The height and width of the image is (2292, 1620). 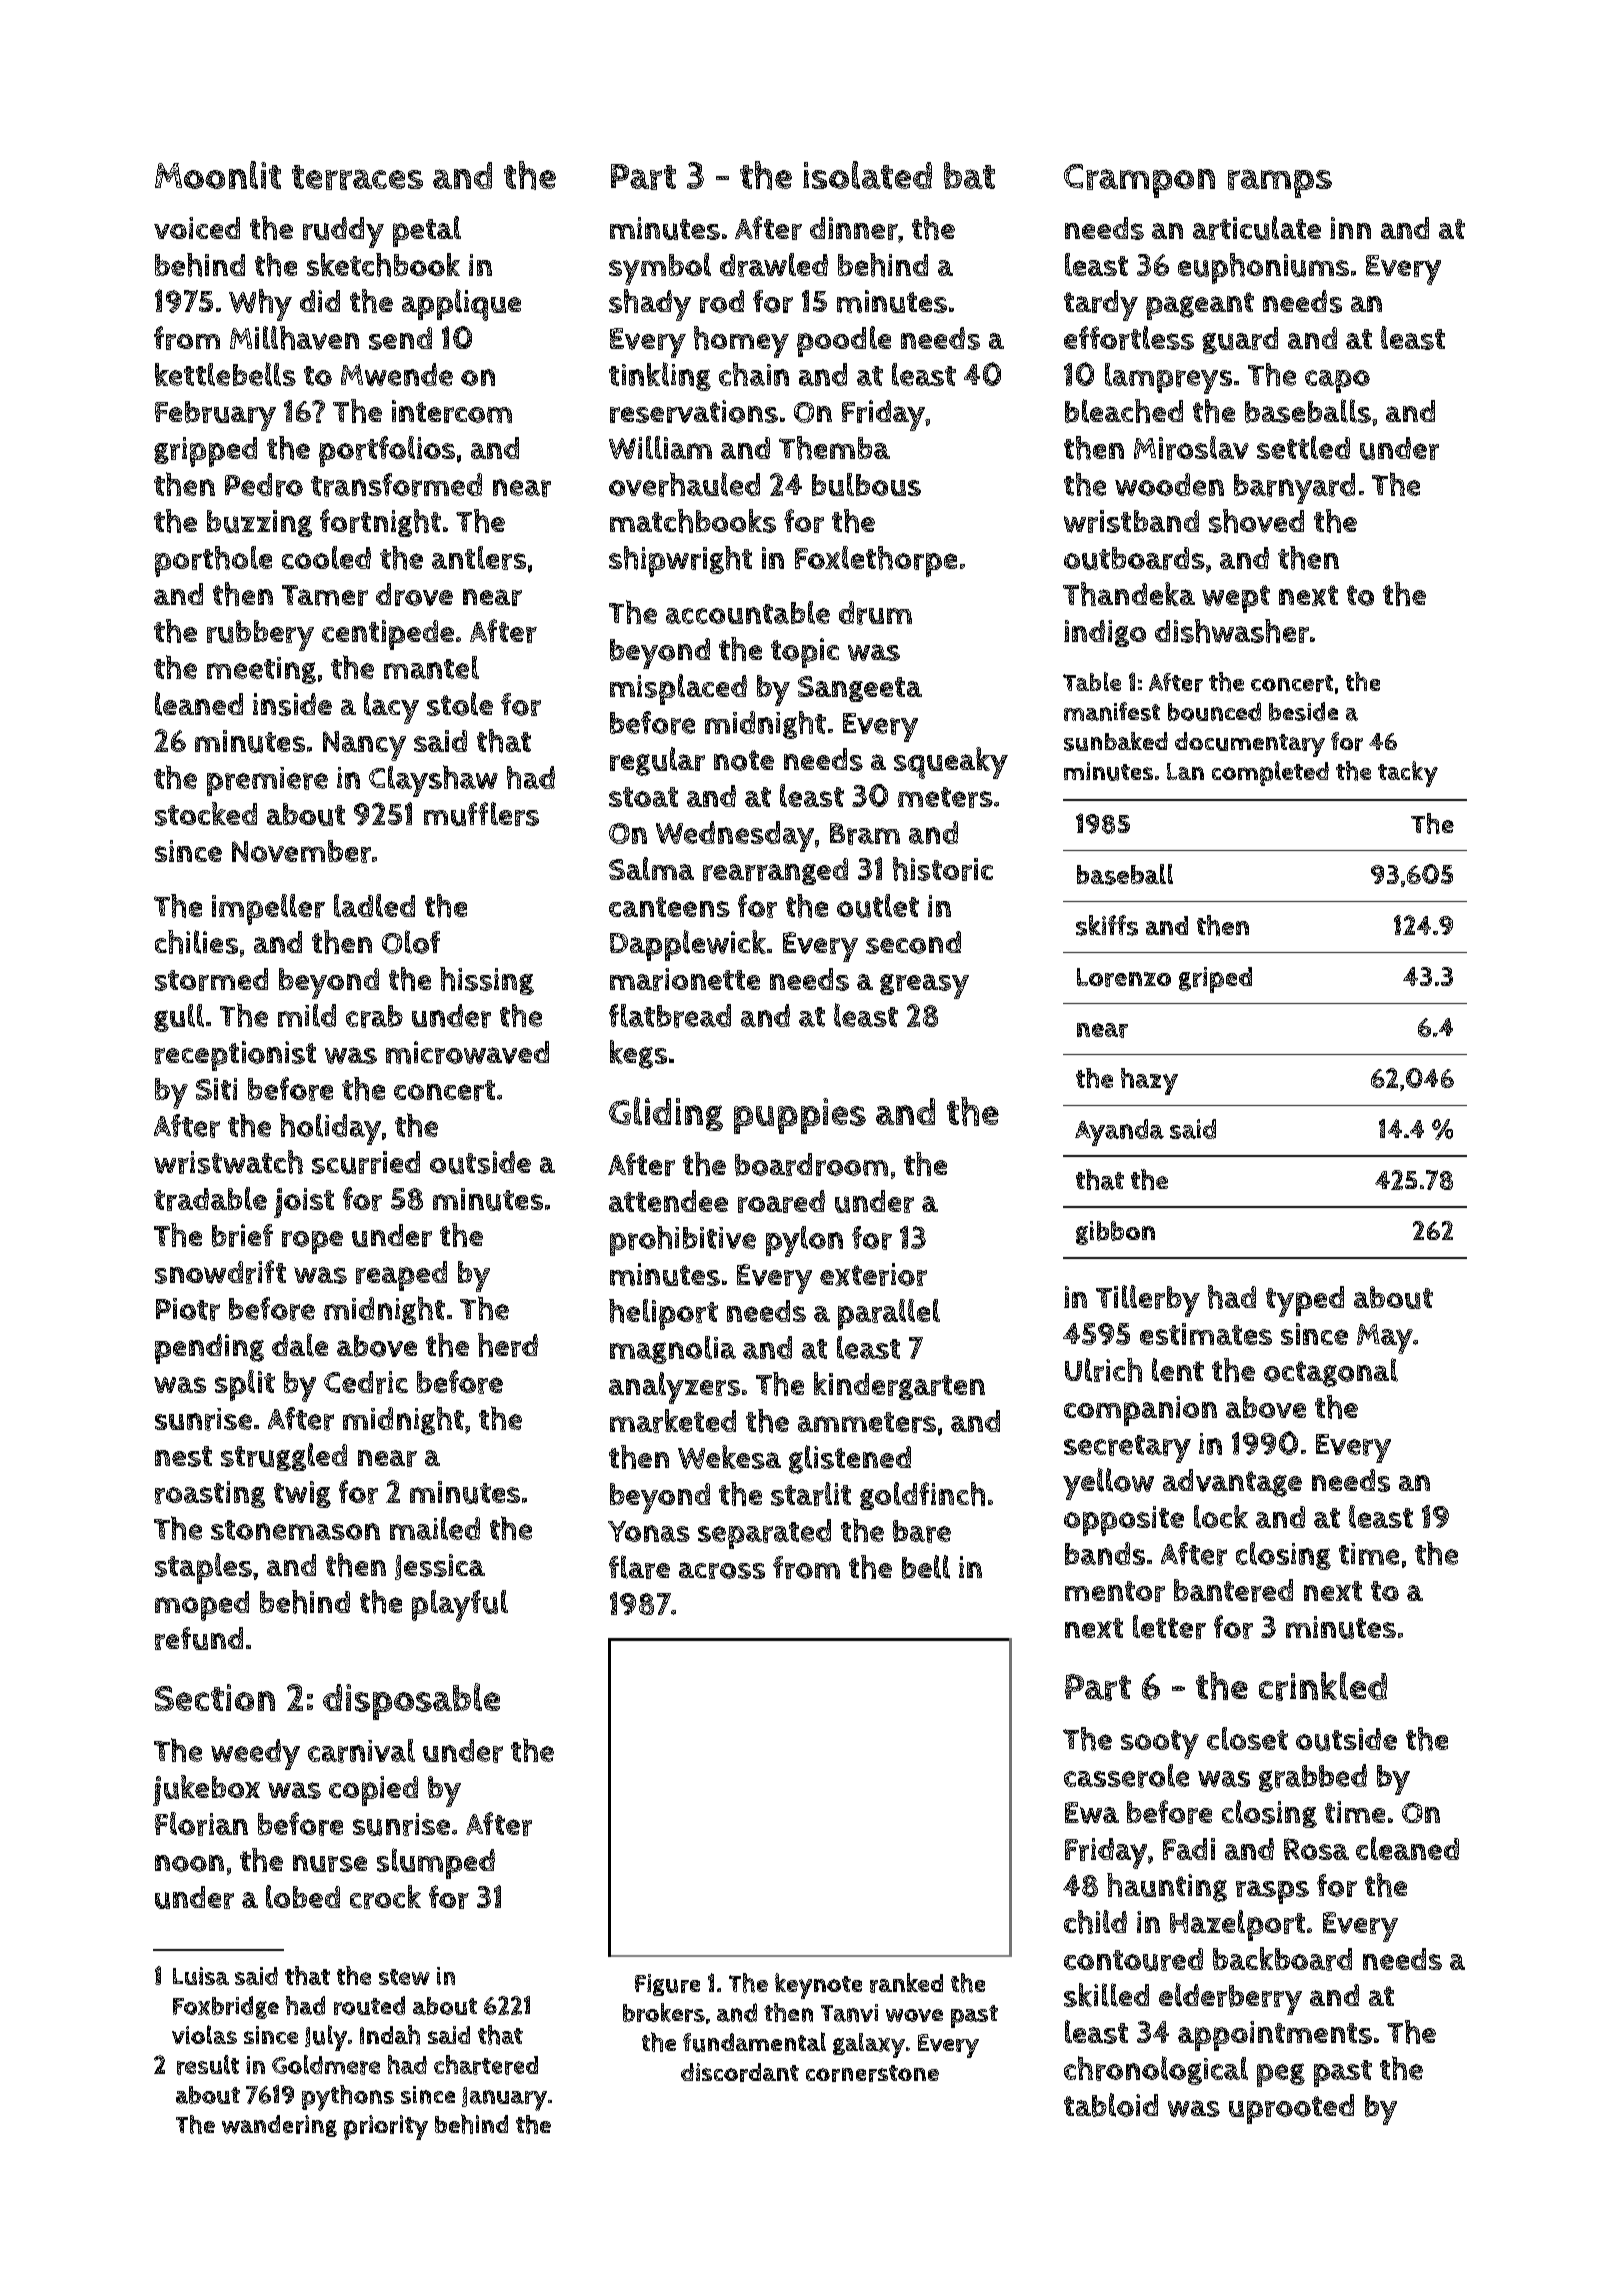 I want to click on terraces, so click(x=357, y=177).
